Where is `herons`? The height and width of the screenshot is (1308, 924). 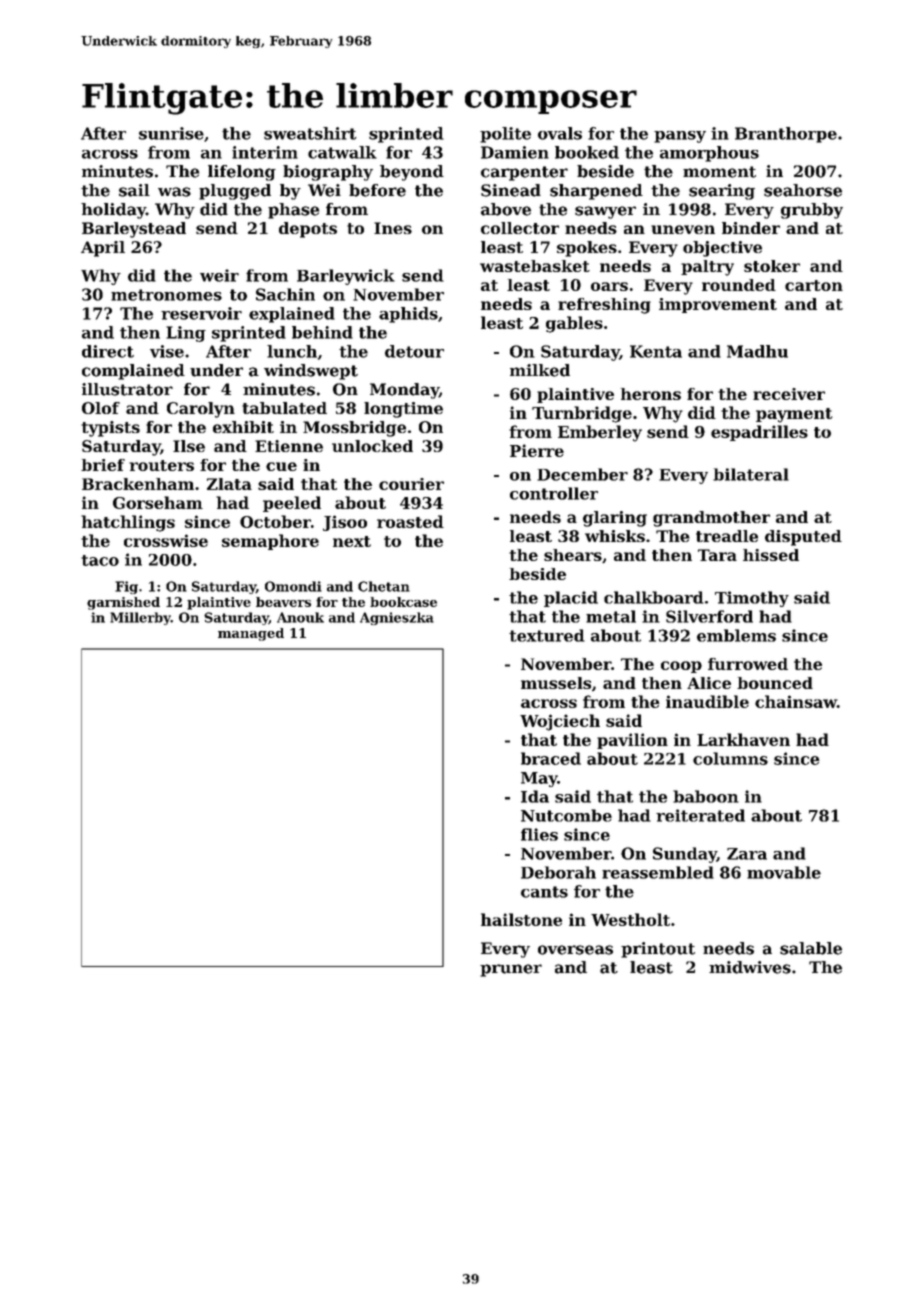
herons is located at coordinates (651, 394).
